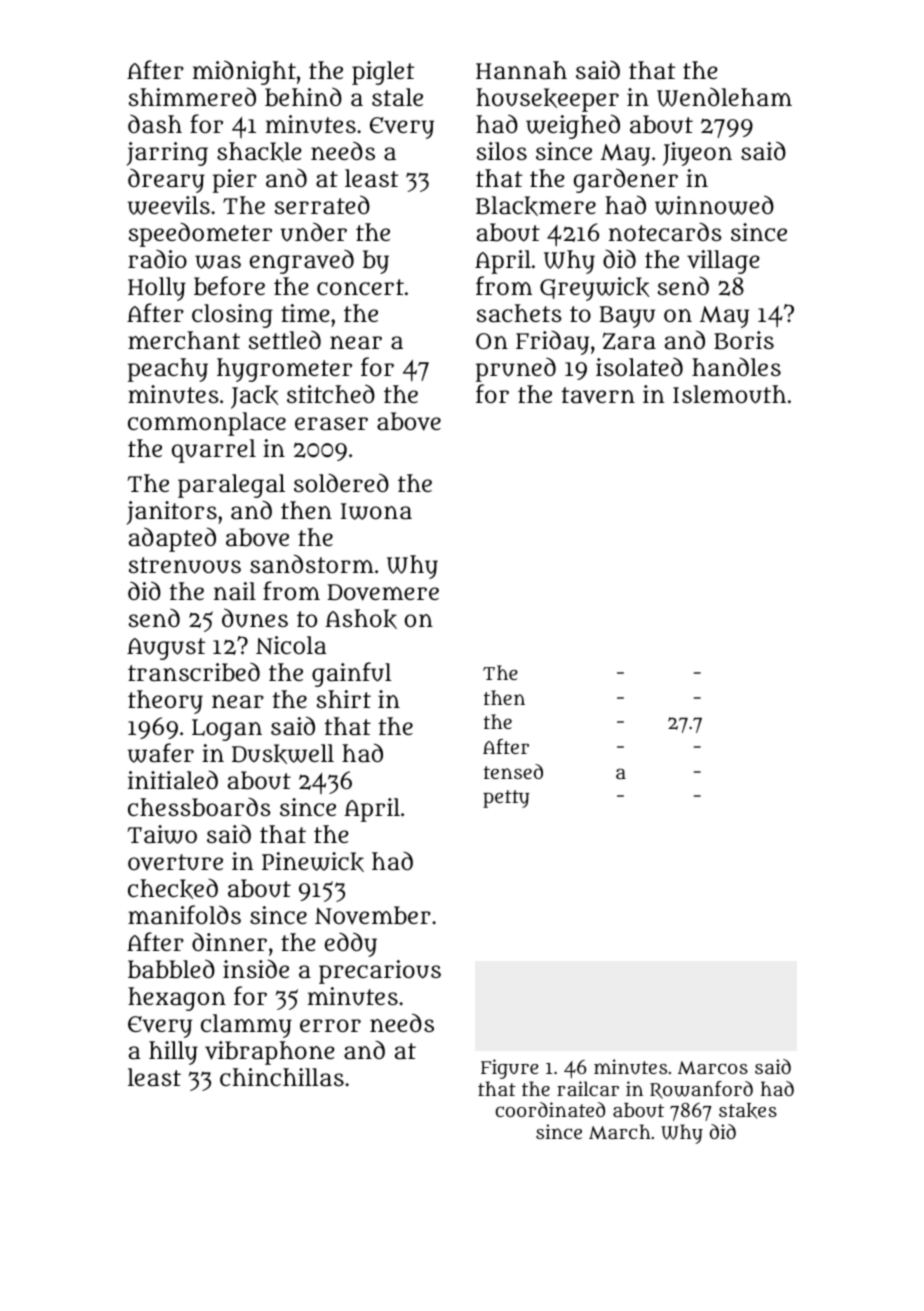  I want to click on Dovemere, so click(383, 592).
